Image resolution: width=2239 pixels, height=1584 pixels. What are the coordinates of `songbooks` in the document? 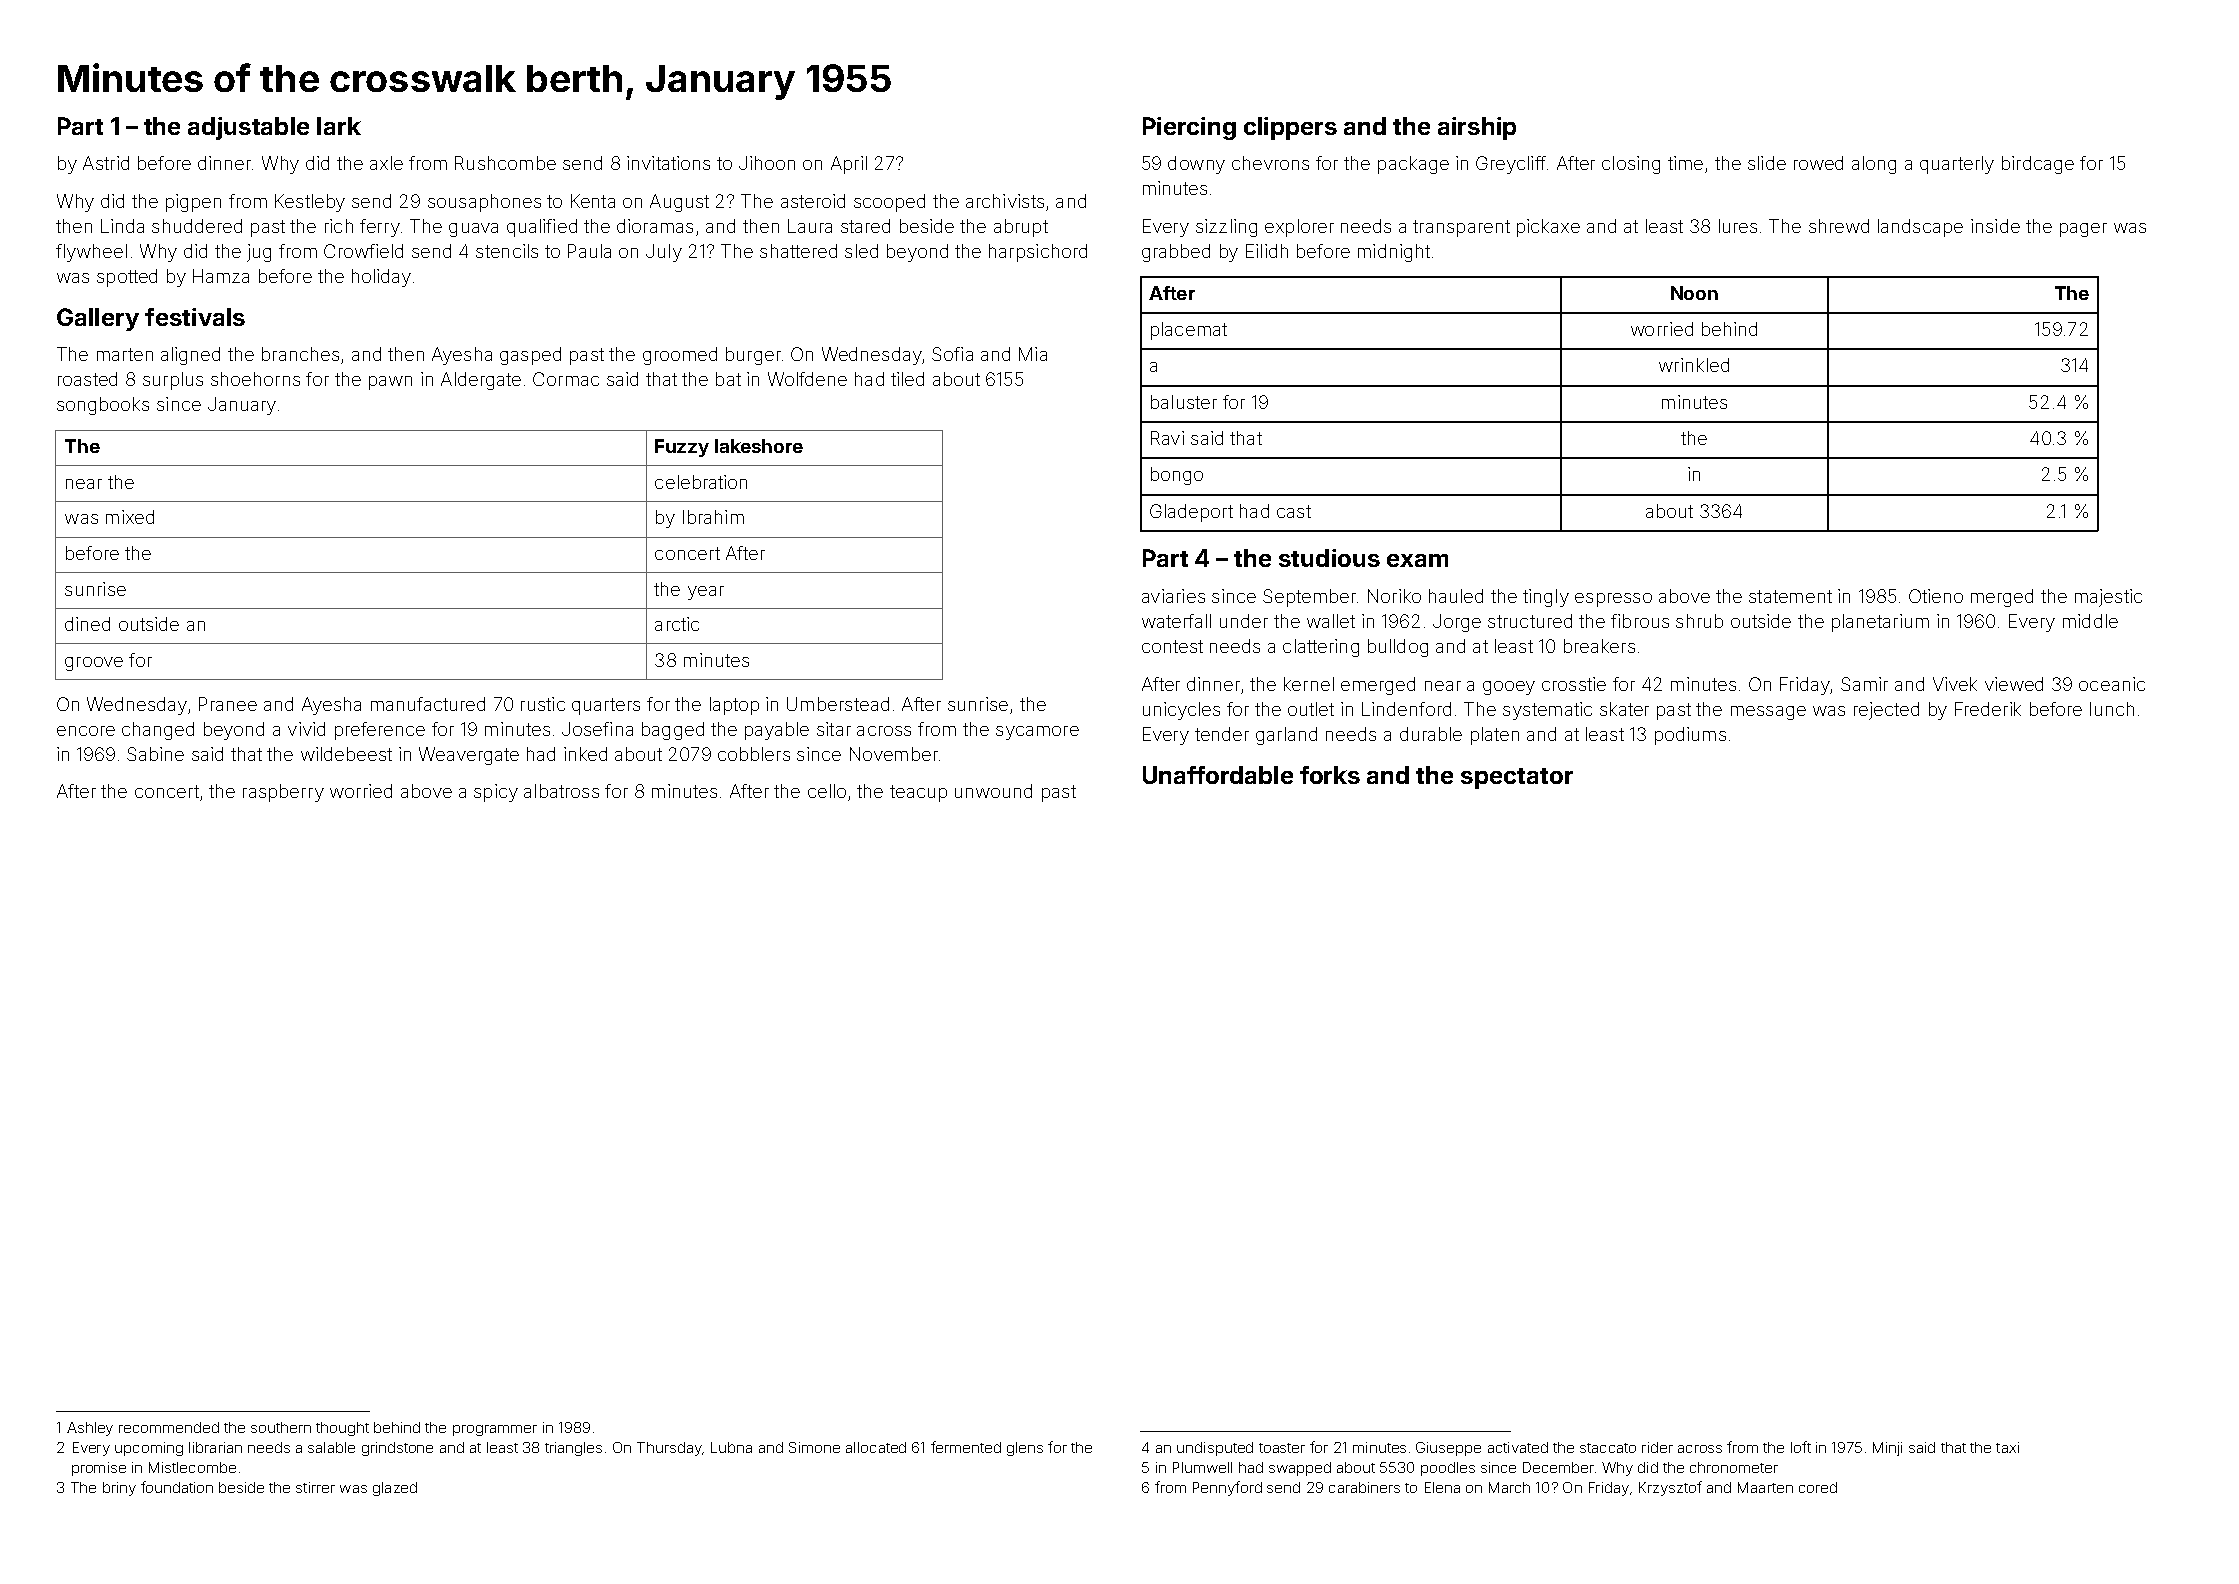 It's located at (103, 406).
